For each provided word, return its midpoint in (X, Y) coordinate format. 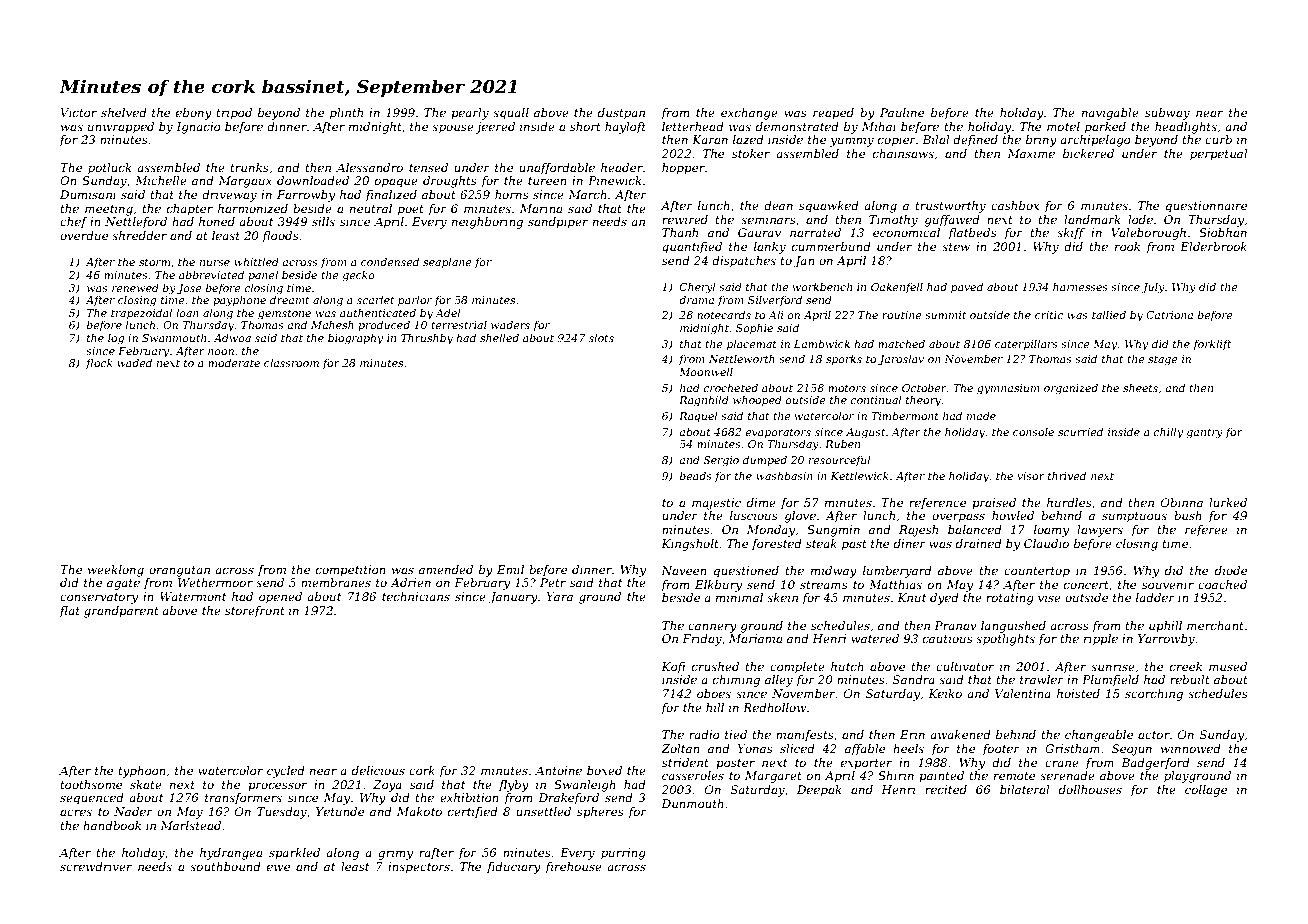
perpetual (1219, 155)
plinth (346, 114)
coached (1222, 584)
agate (123, 584)
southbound (225, 866)
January (513, 598)
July (1153, 288)
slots (601, 338)
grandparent (121, 612)
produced (384, 325)
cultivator (965, 666)
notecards (724, 314)
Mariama (755, 638)
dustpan (621, 114)
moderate (234, 362)
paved (967, 287)
